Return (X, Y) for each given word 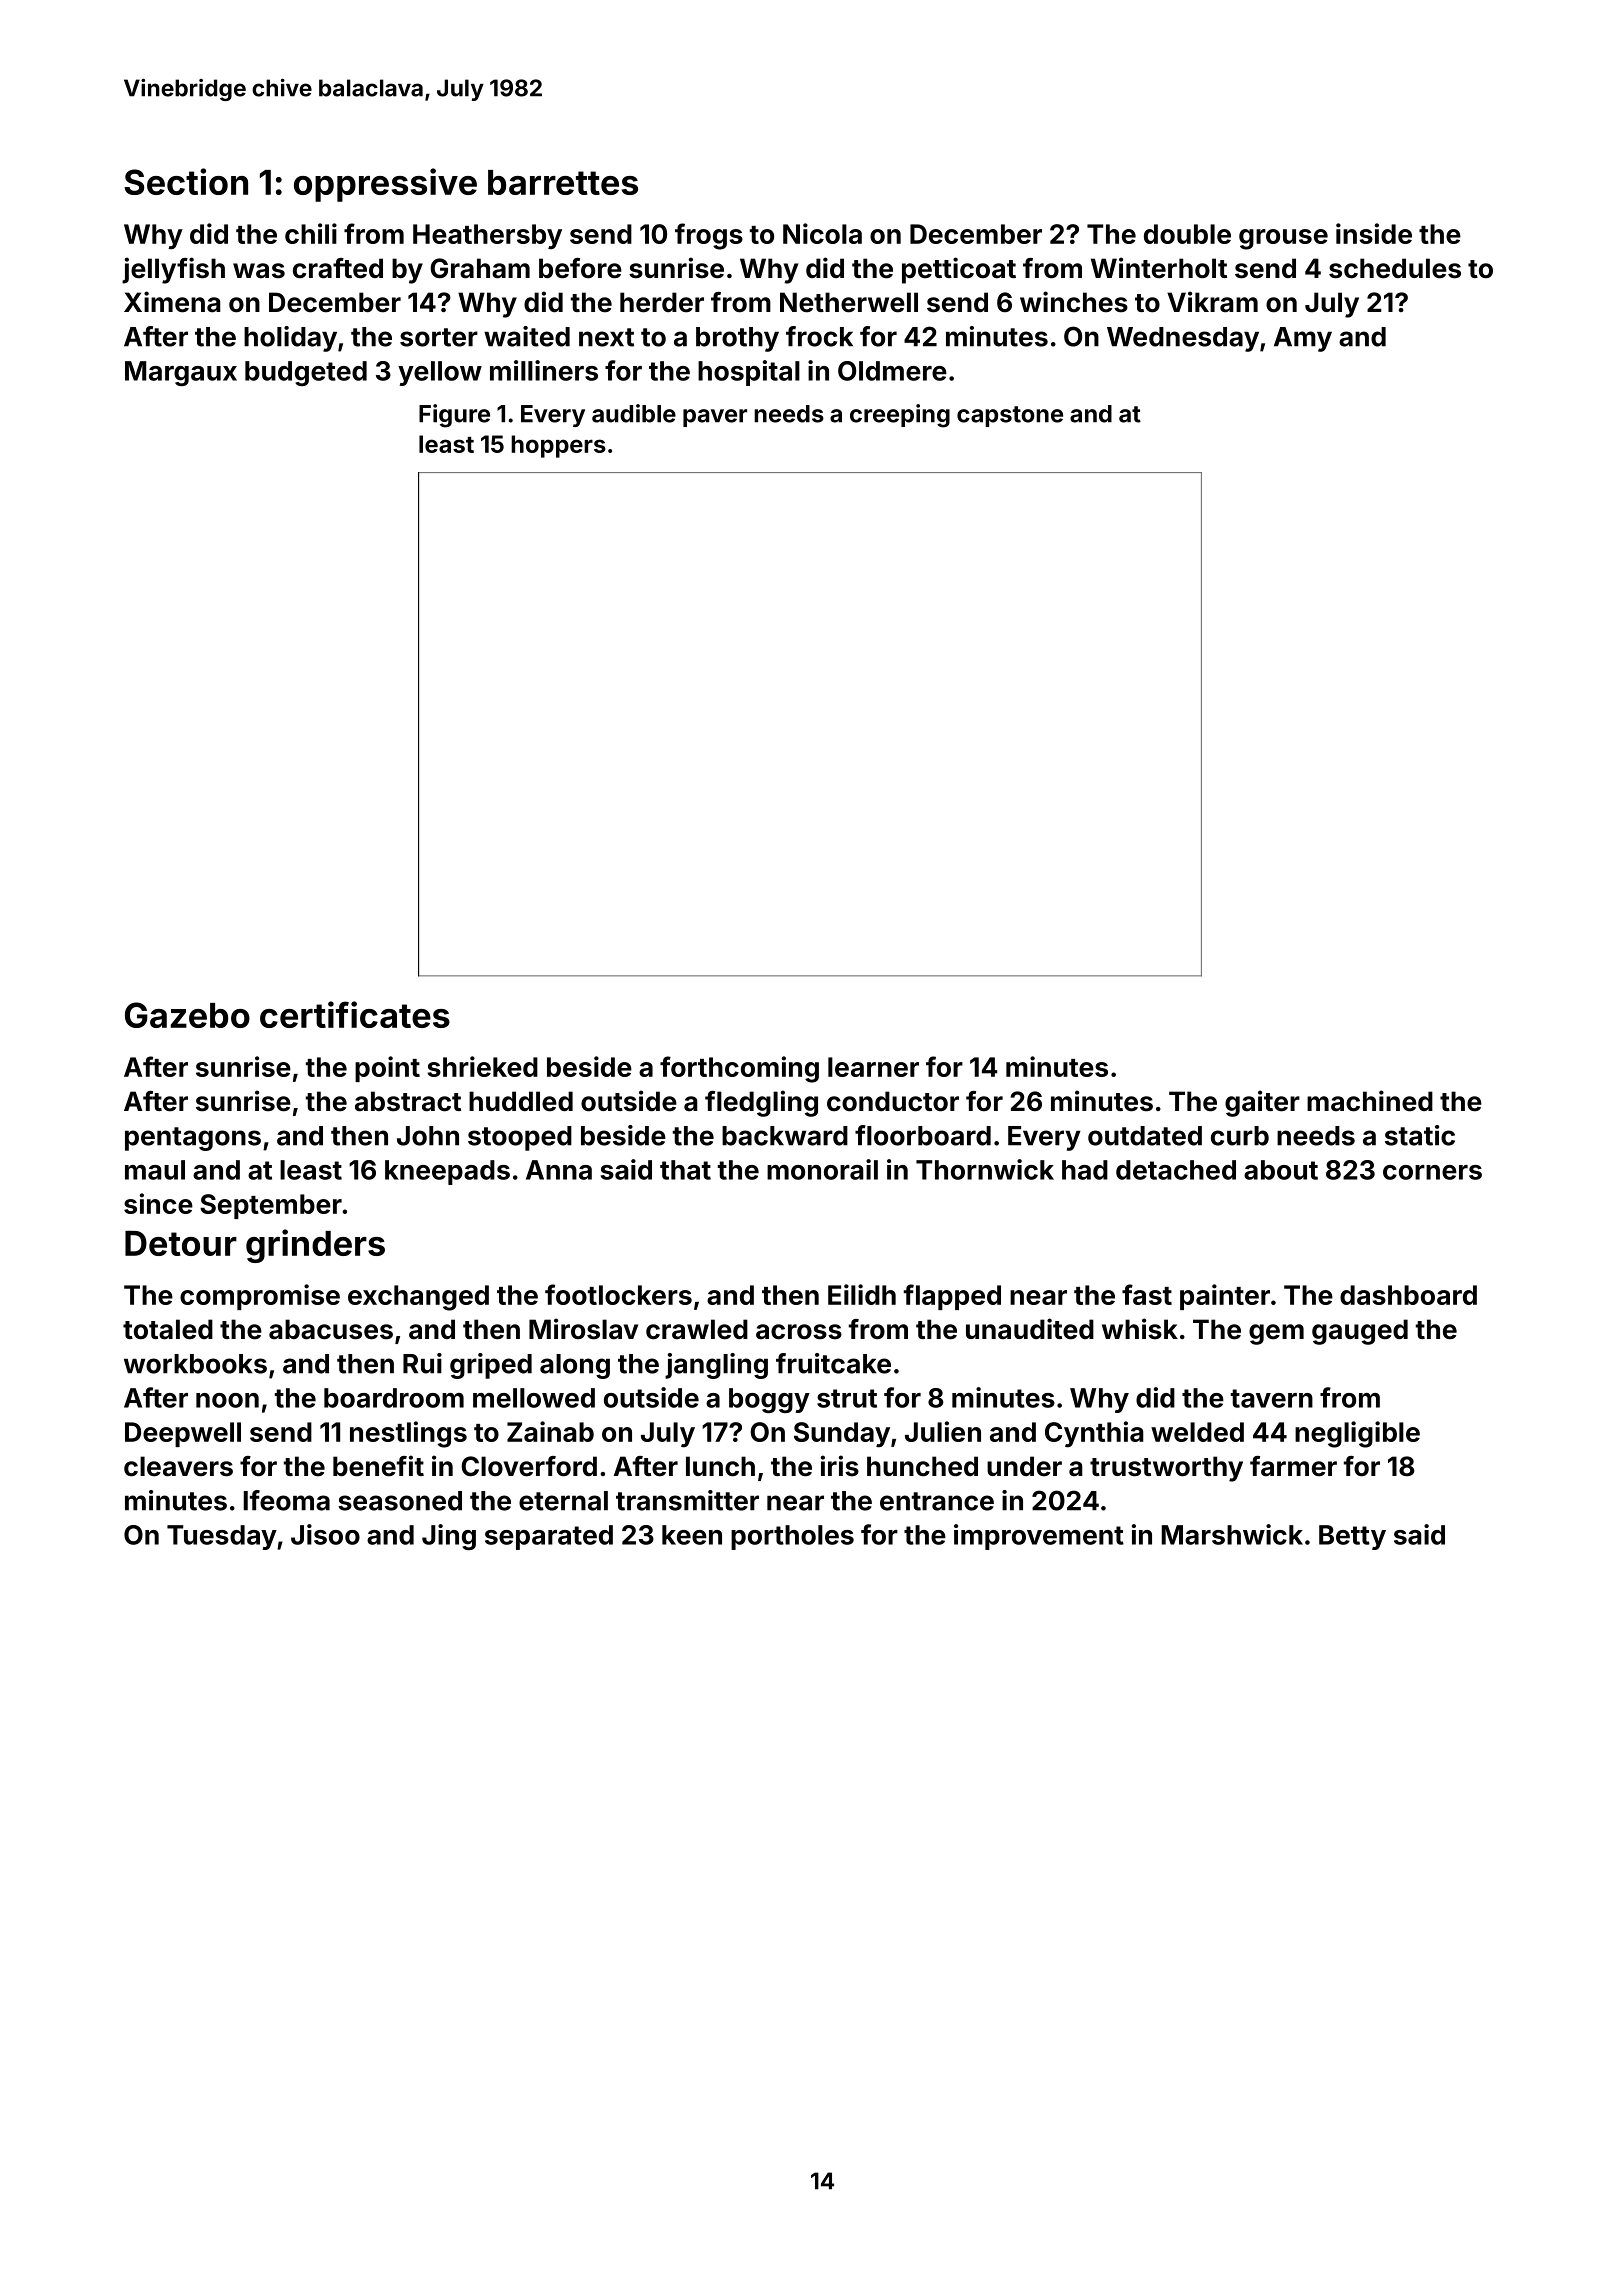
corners (1432, 1172)
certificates (355, 1014)
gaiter (1262, 1103)
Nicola (822, 233)
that (685, 1170)
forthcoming (739, 1069)
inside (1374, 233)
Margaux (181, 373)
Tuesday (222, 1537)
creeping (900, 416)
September (271, 1206)
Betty (1352, 1537)
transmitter (687, 1500)
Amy (1303, 339)
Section (186, 181)
